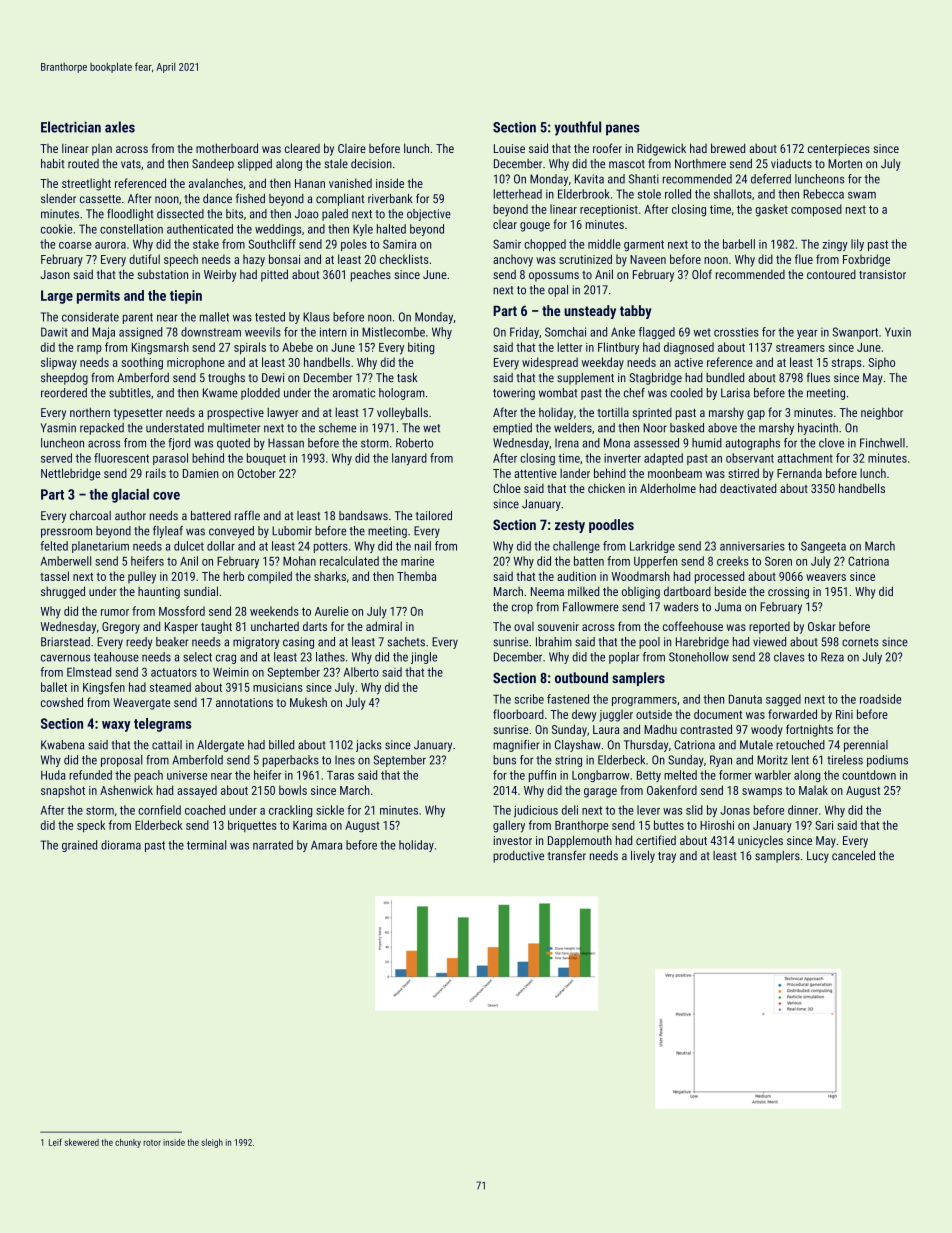 This screenshot has width=952, height=1233. What do you see at coordinates (120, 127) in the screenshot?
I see `axles` at bounding box center [120, 127].
